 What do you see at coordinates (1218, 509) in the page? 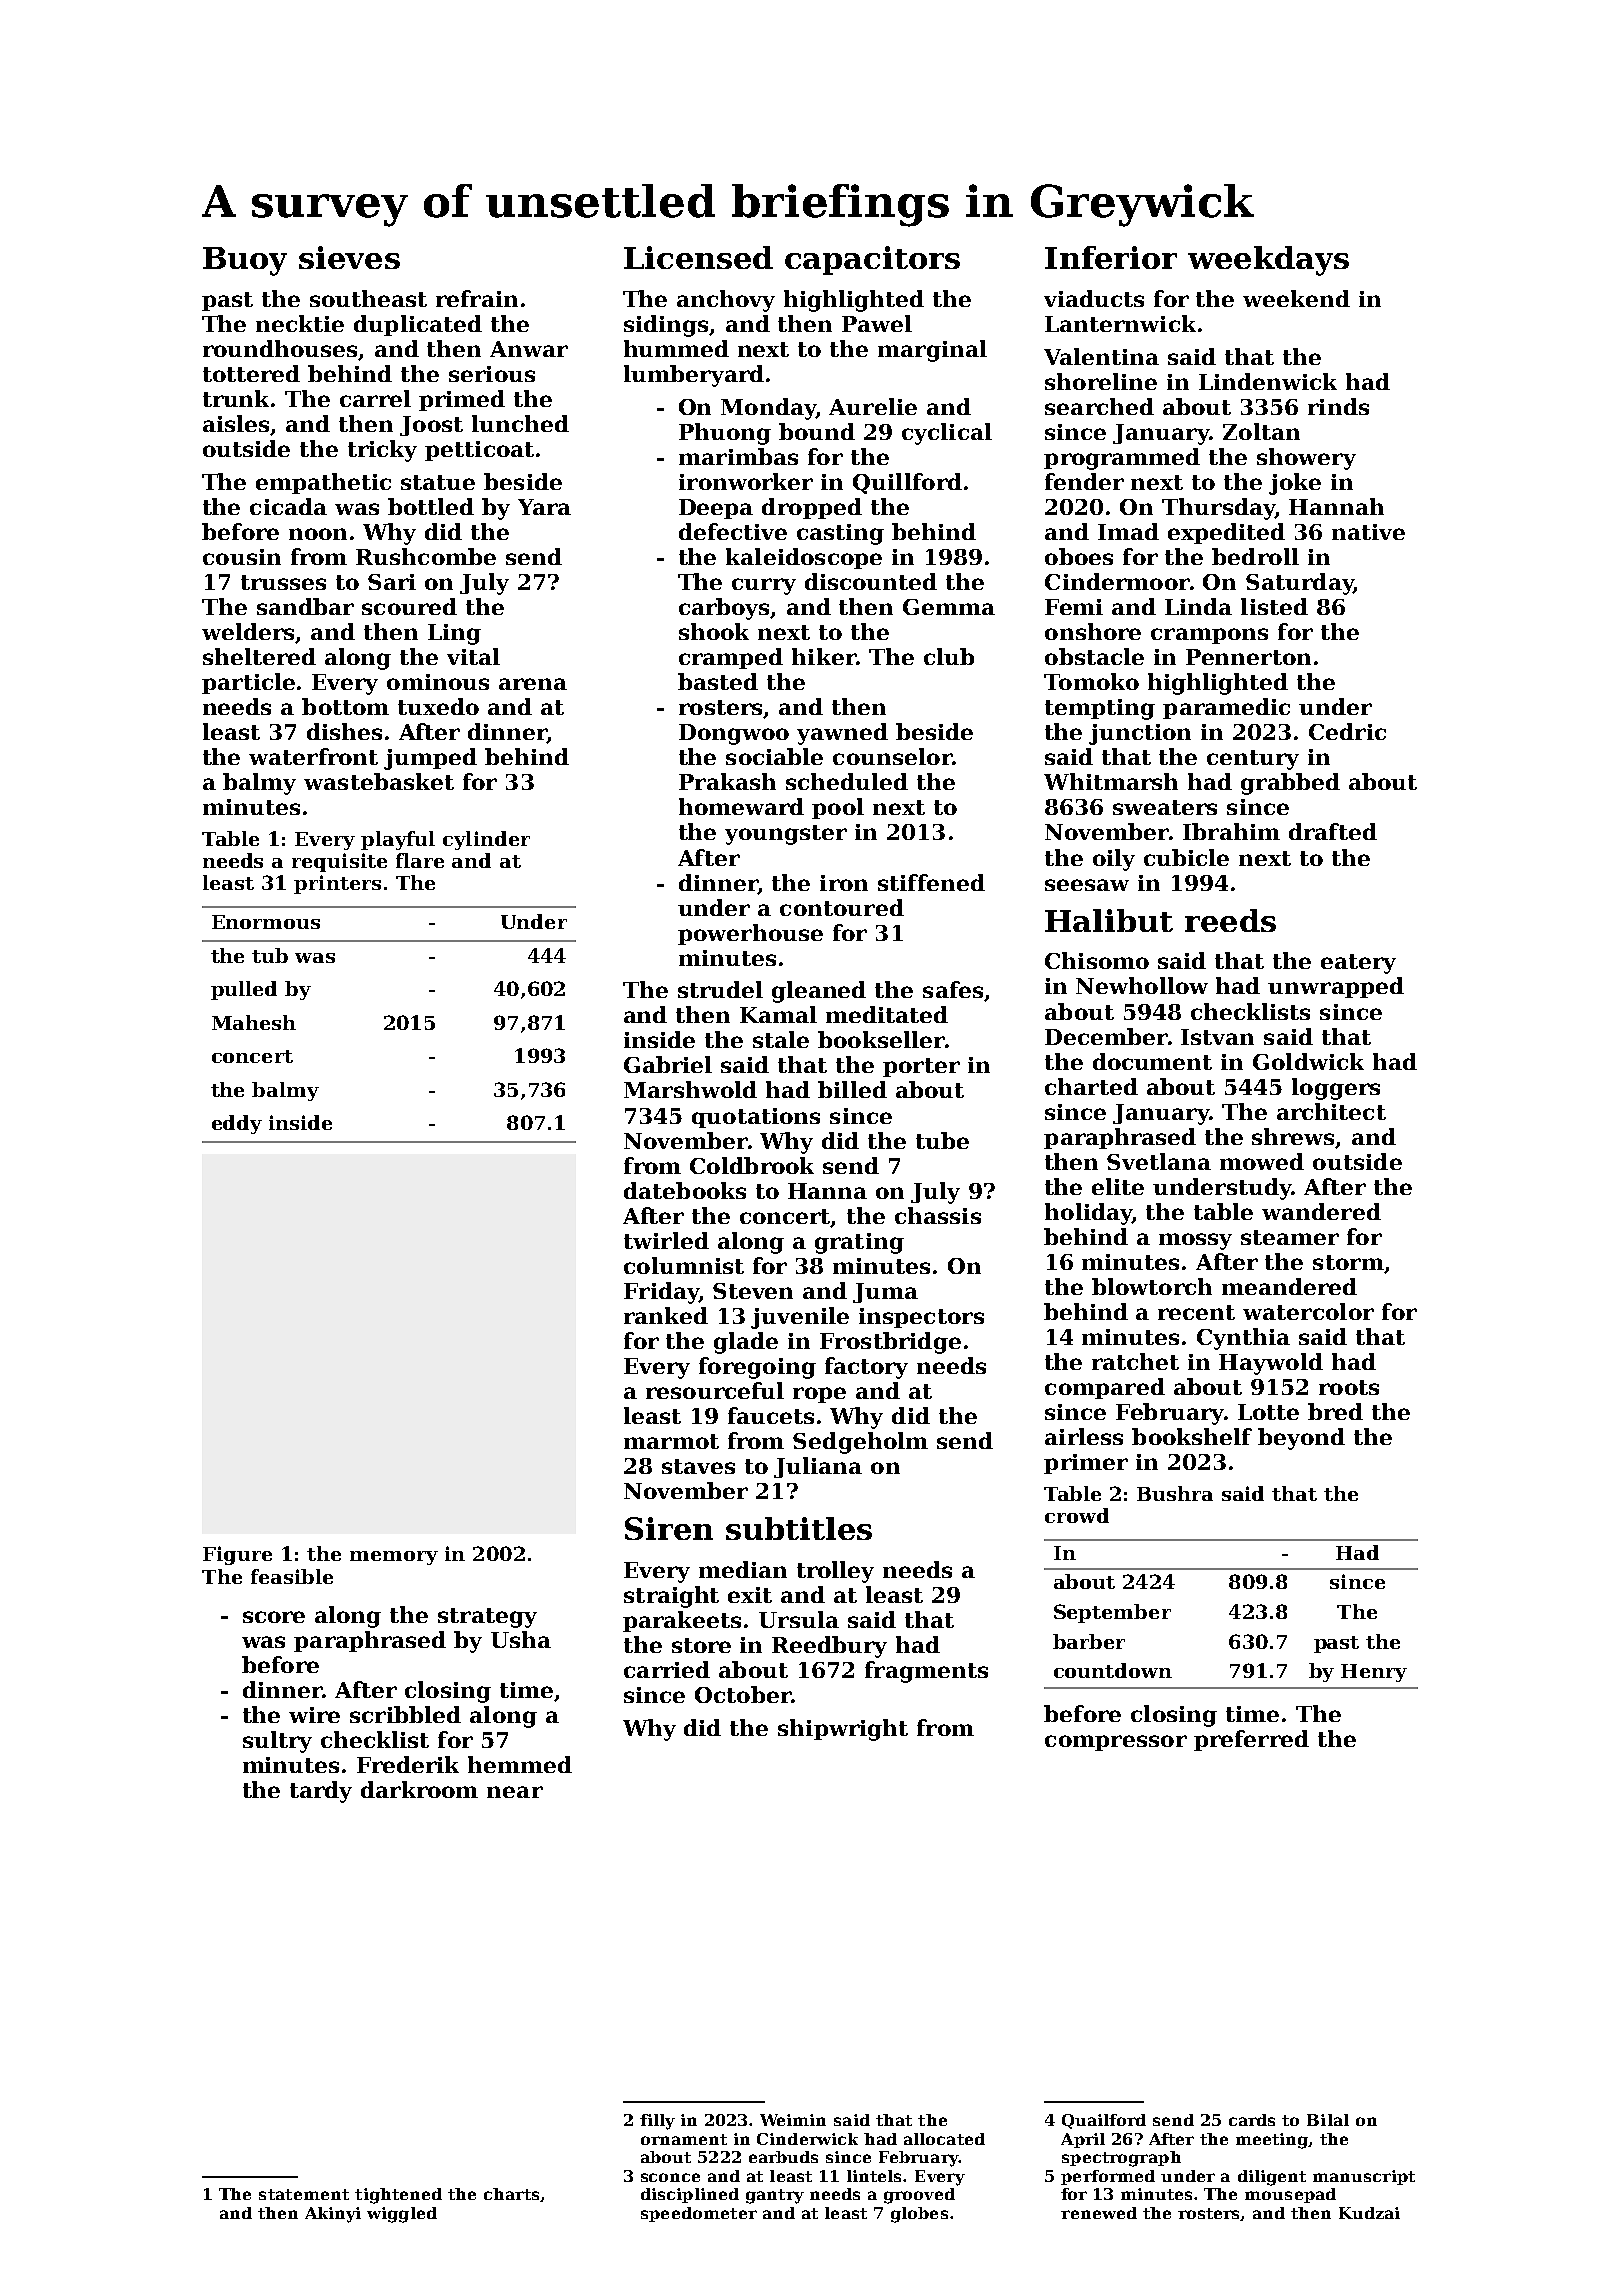
I see `Thursday` at bounding box center [1218, 509].
